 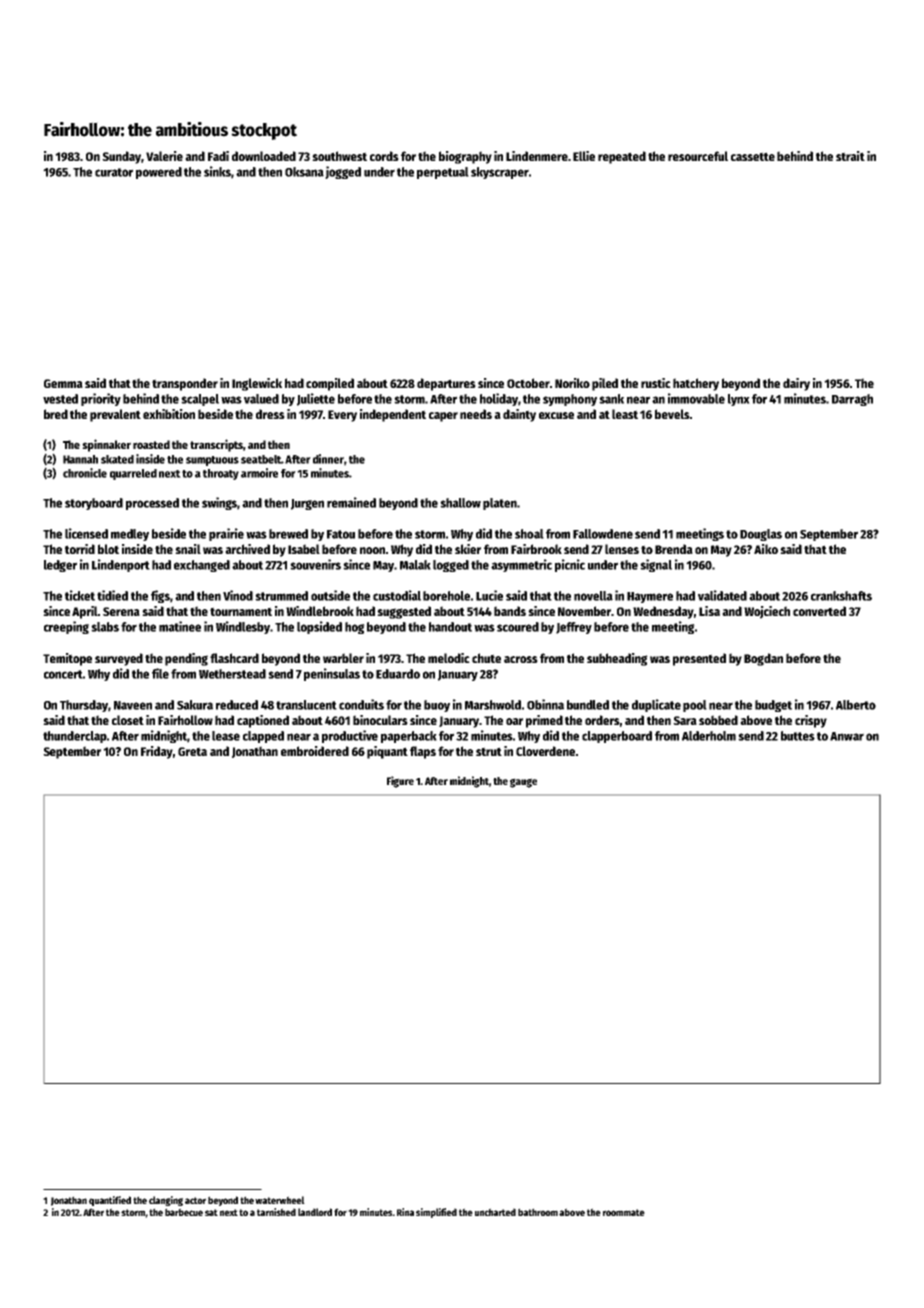 What do you see at coordinates (384, 156) in the page?
I see `cords` at bounding box center [384, 156].
